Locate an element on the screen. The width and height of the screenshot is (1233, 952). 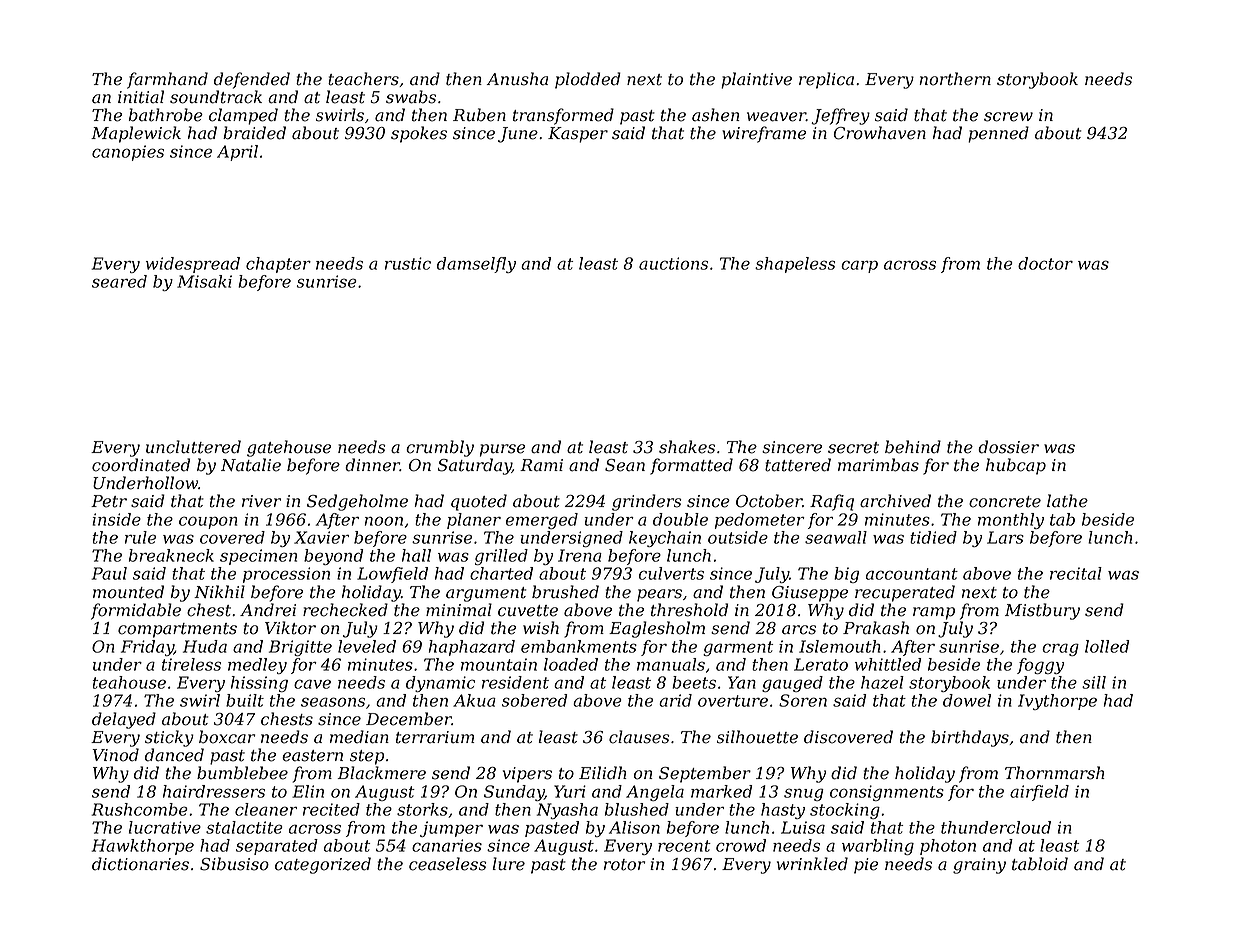
carp is located at coordinates (859, 266).
